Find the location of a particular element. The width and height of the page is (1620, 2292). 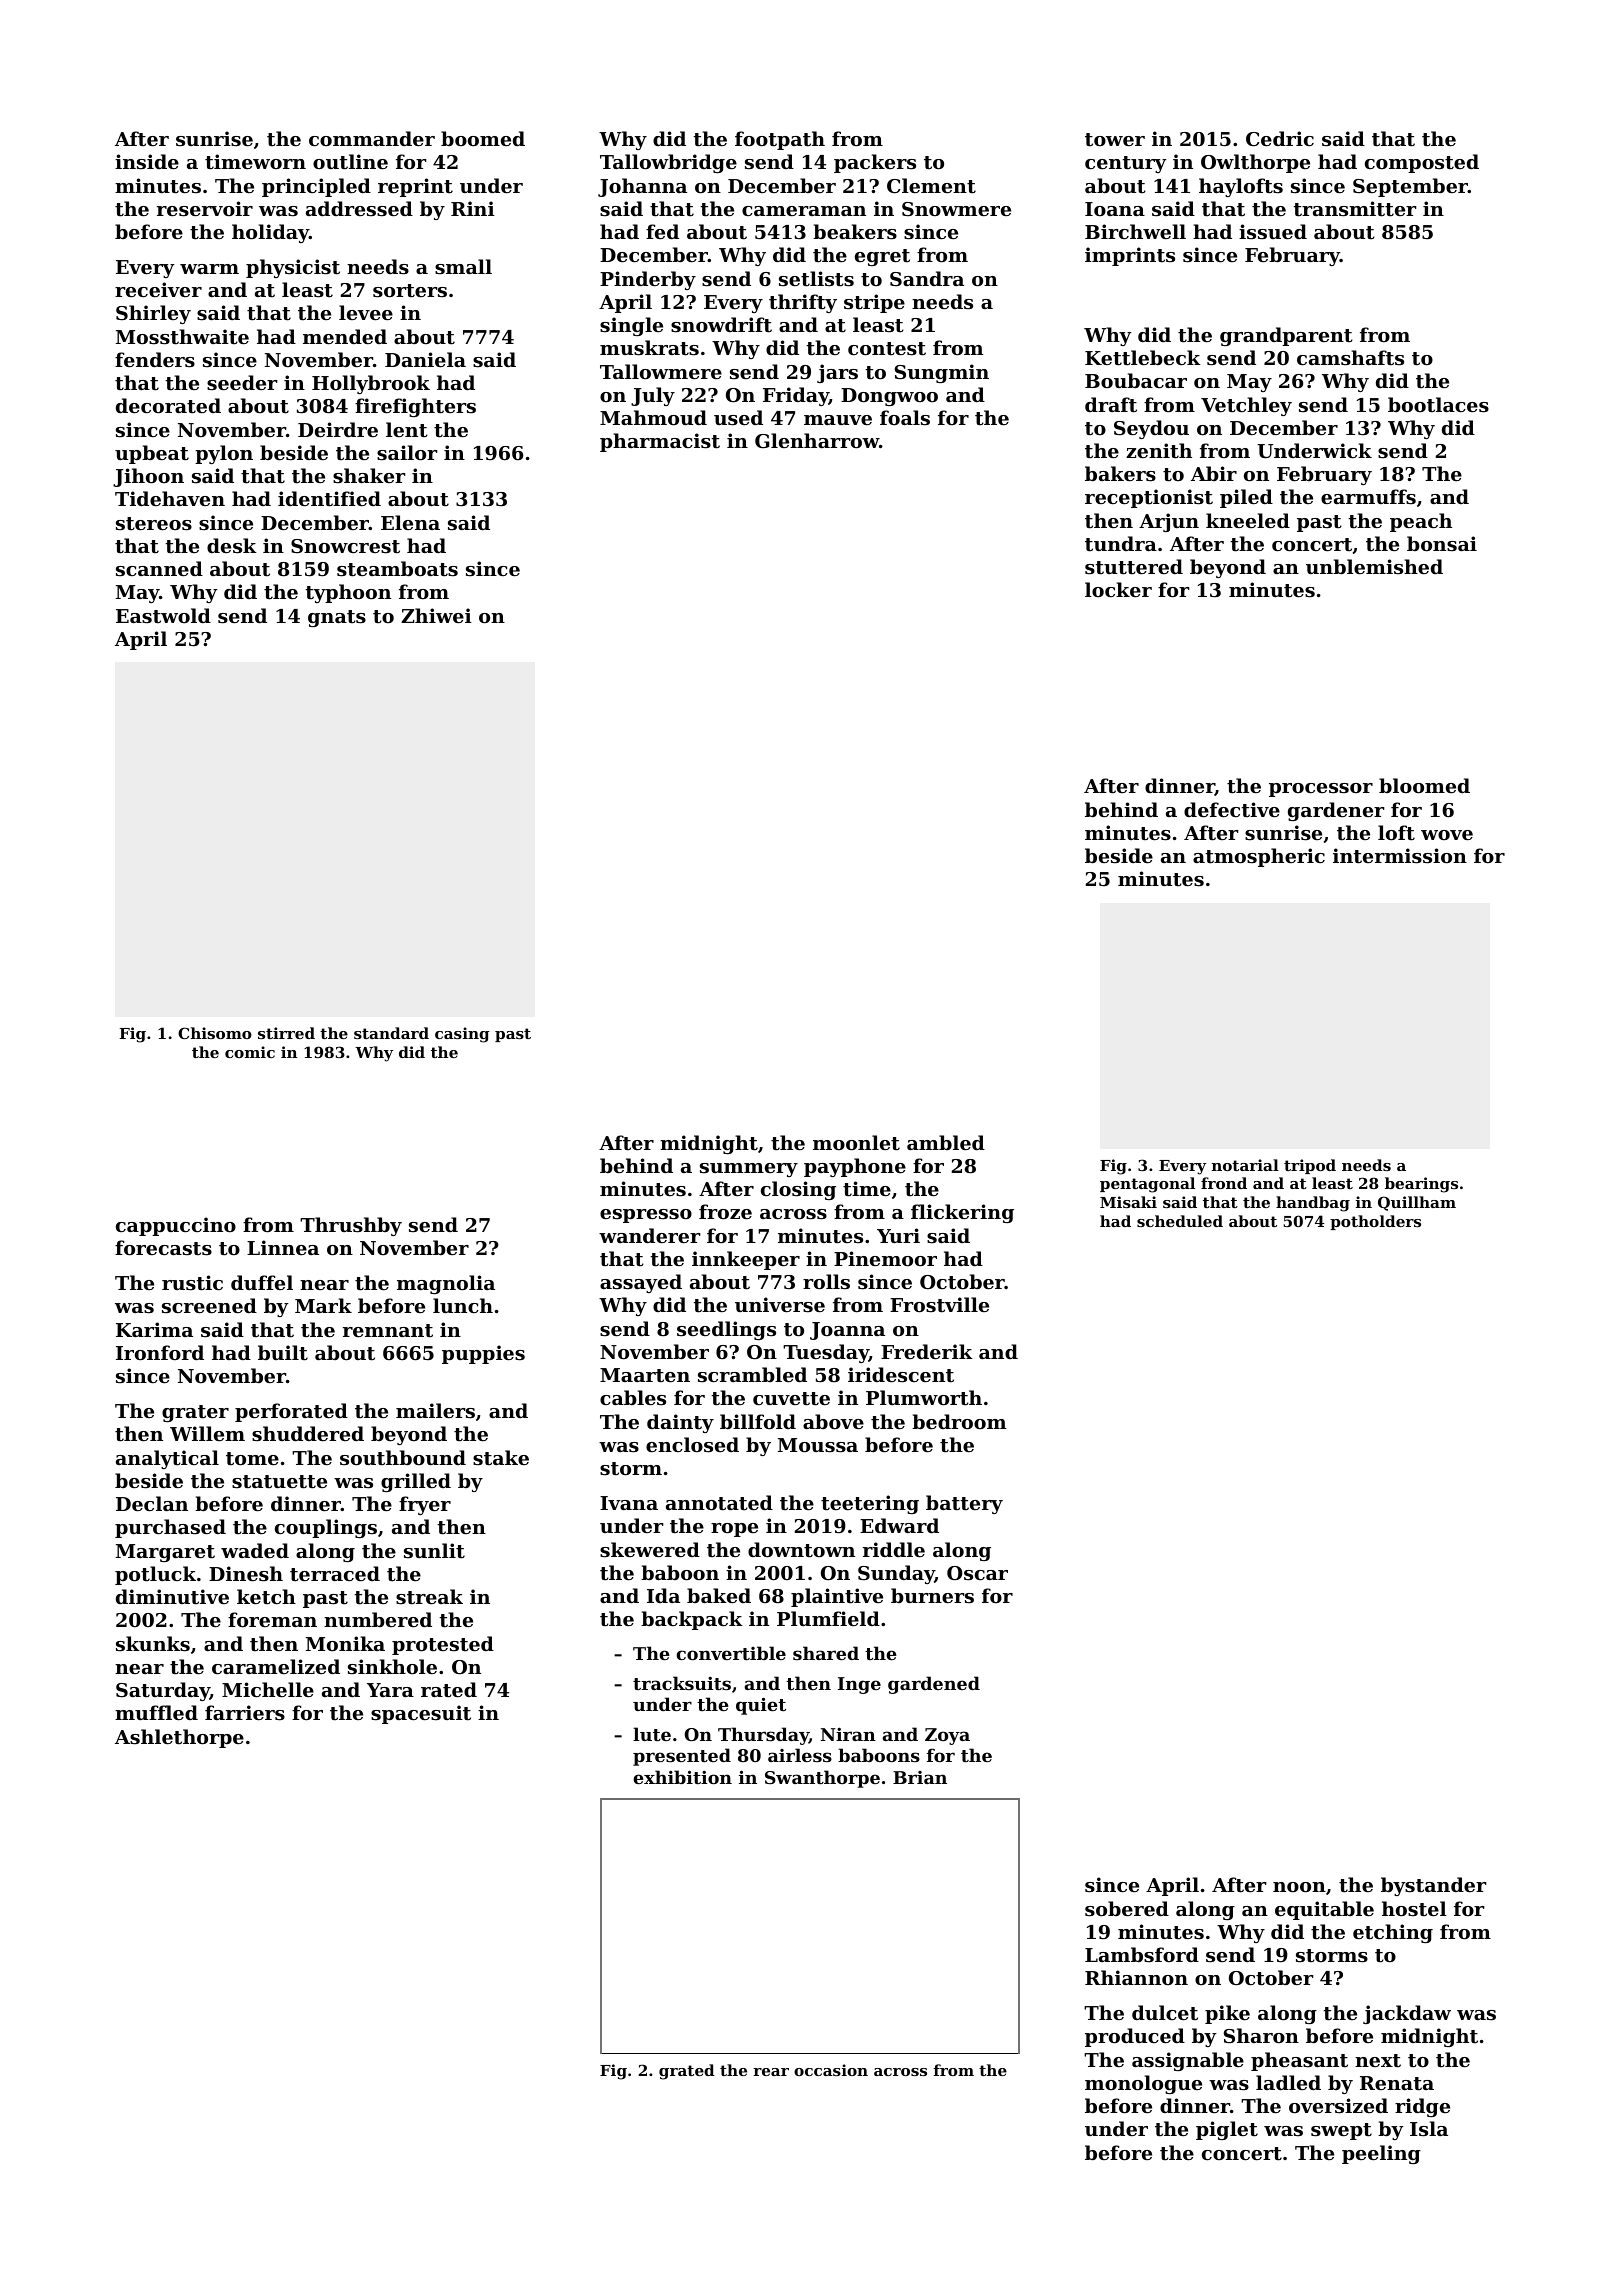

spacesuit is located at coordinates (421, 1714).
